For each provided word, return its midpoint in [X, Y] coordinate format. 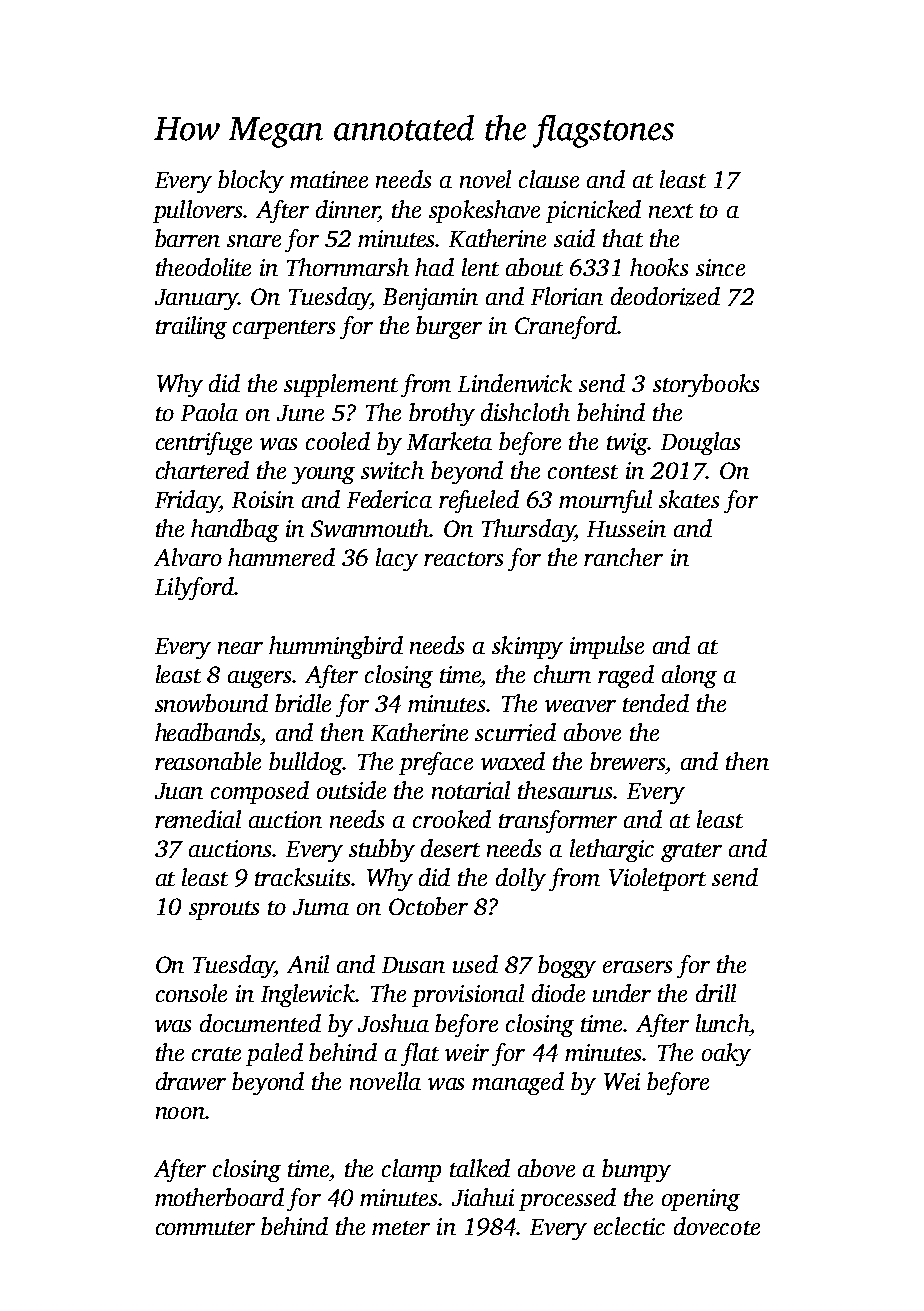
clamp [411, 1170]
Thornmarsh [348, 267]
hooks [659, 267]
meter [401, 1228]
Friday [187, 501]
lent [480, 267]
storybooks [706, 385]
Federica [389, 499]
